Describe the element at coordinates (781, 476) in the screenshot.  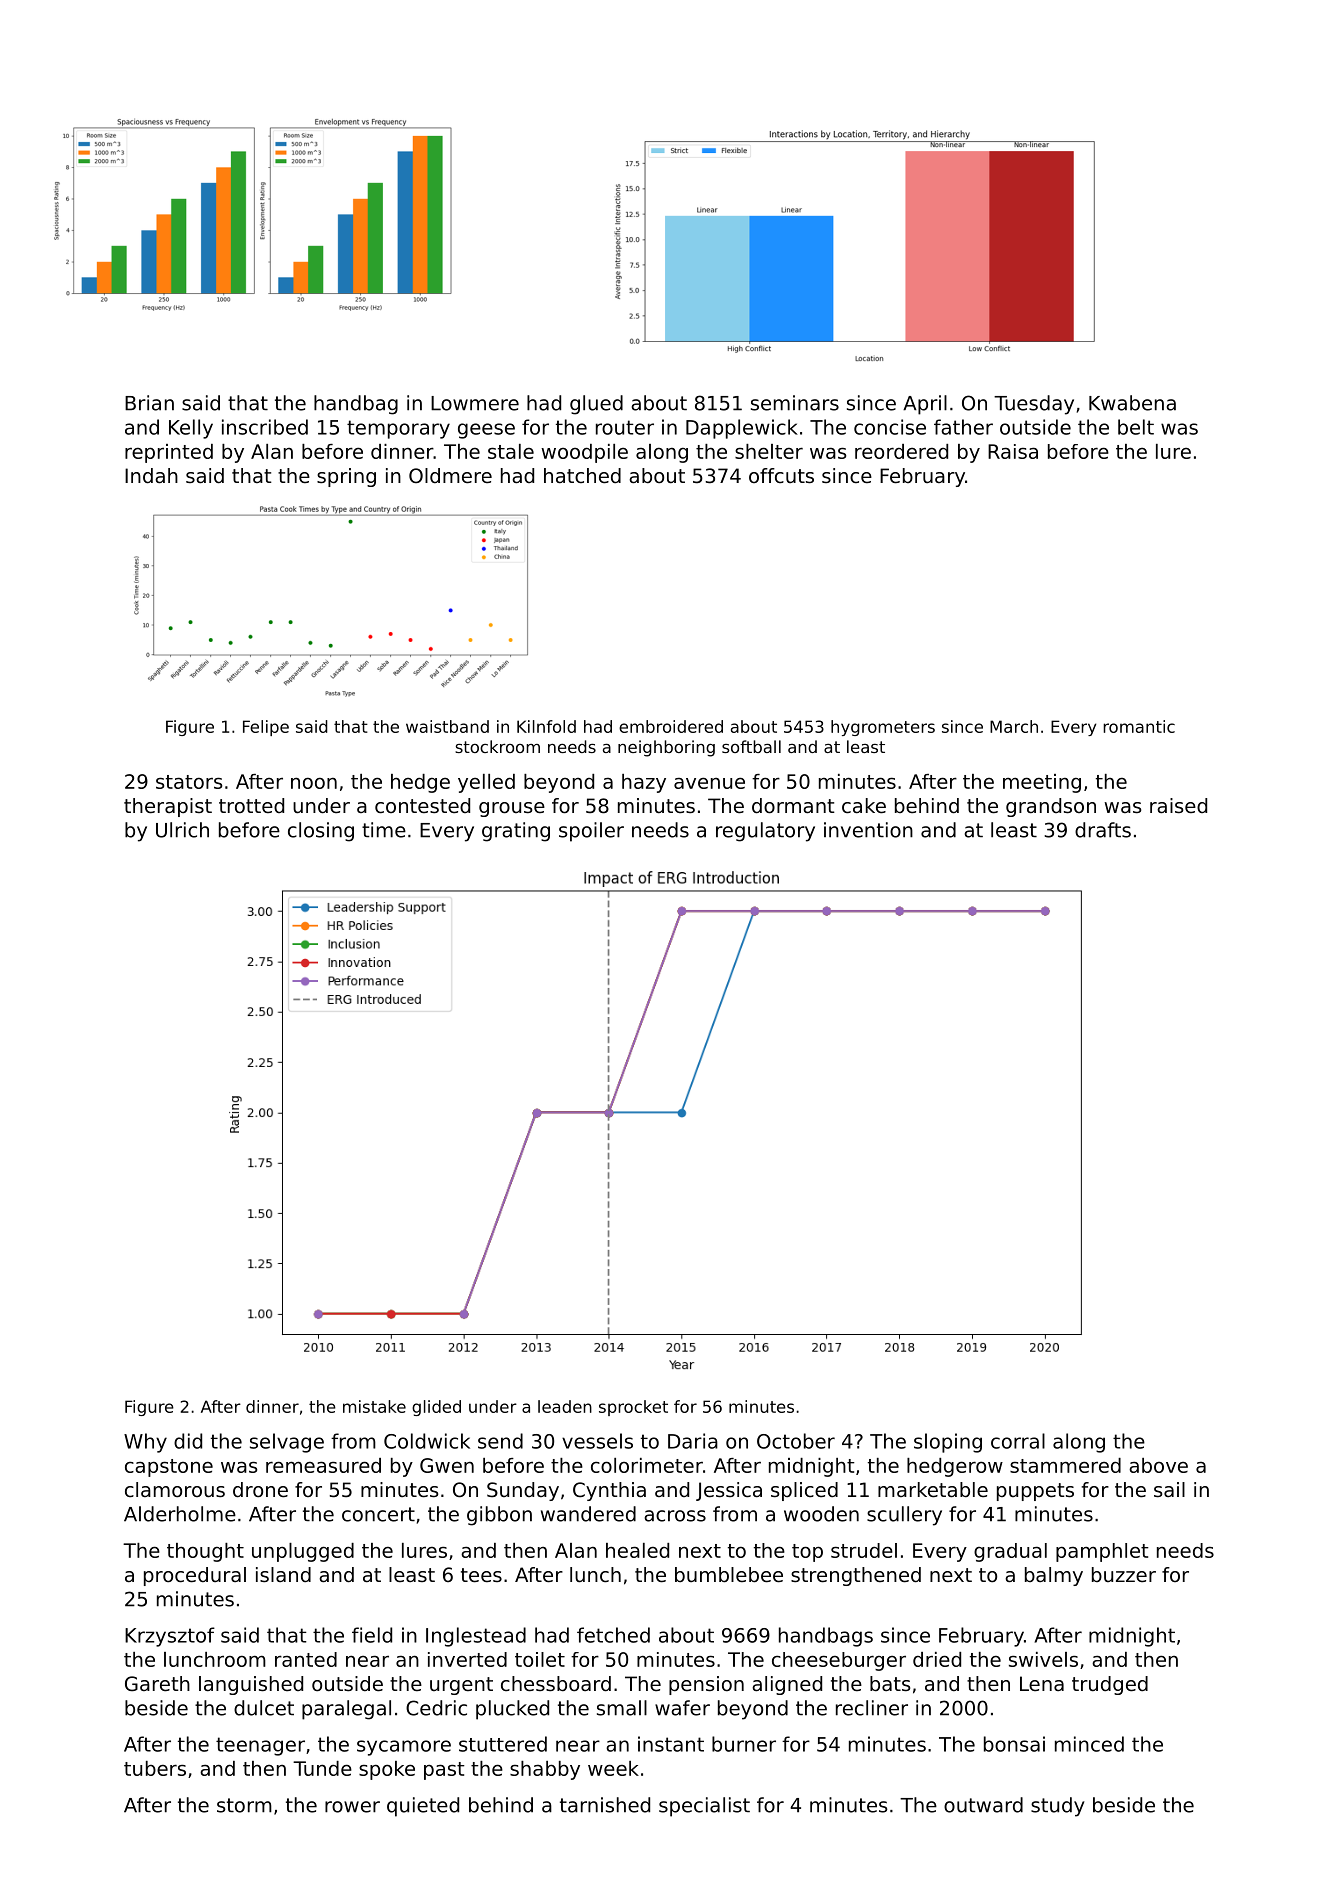
I see `offcuts` at that location.
